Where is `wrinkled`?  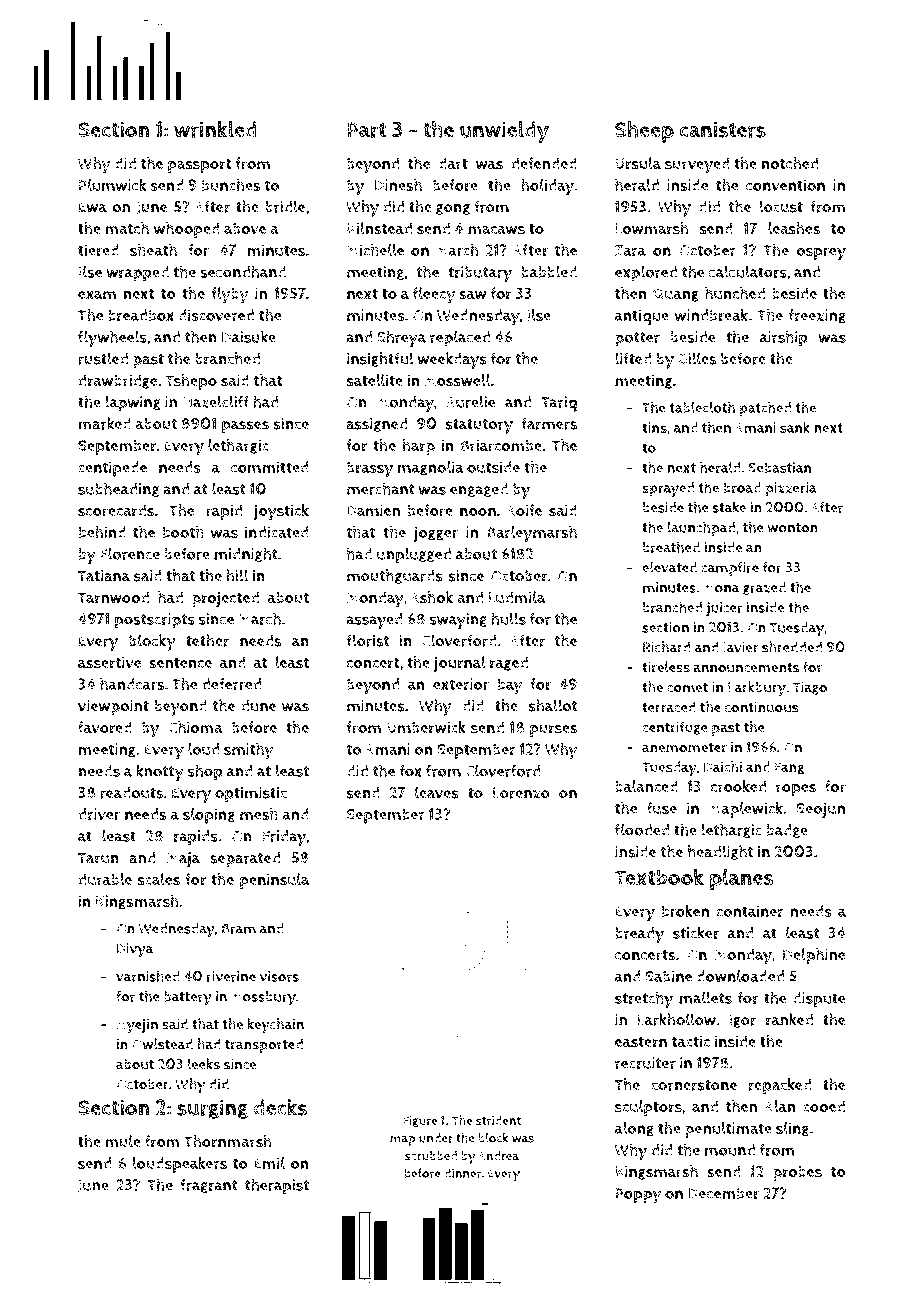
wrinkled is located at coordinates (215, 129).
